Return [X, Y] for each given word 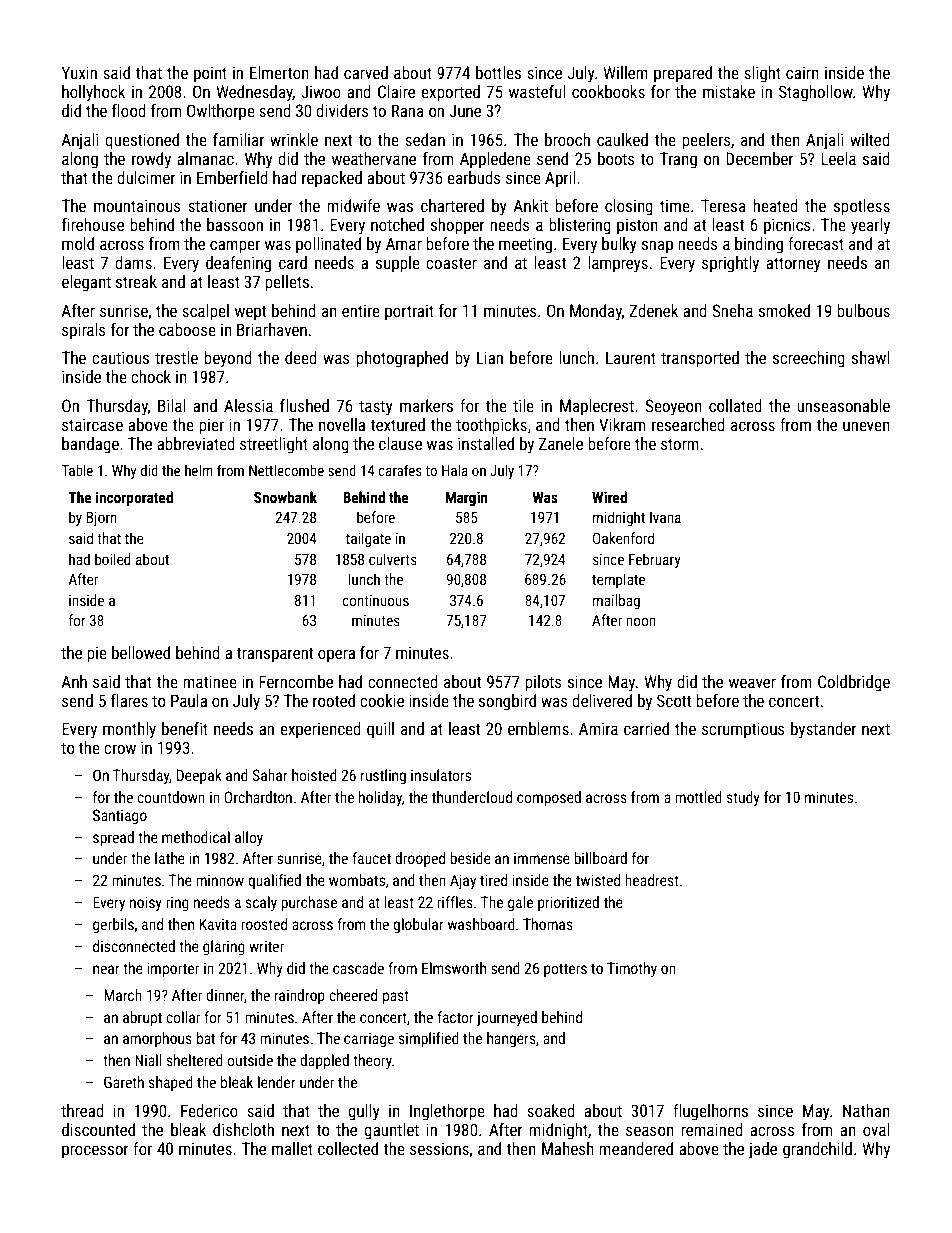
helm [199, 470]
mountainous [137, 205]
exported [450, 93]
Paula [189, 700]
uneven [866, 426]
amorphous [157, 1039]
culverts [393, 559]
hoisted [314, 775]
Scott [674, 700]
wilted [870, 139]
